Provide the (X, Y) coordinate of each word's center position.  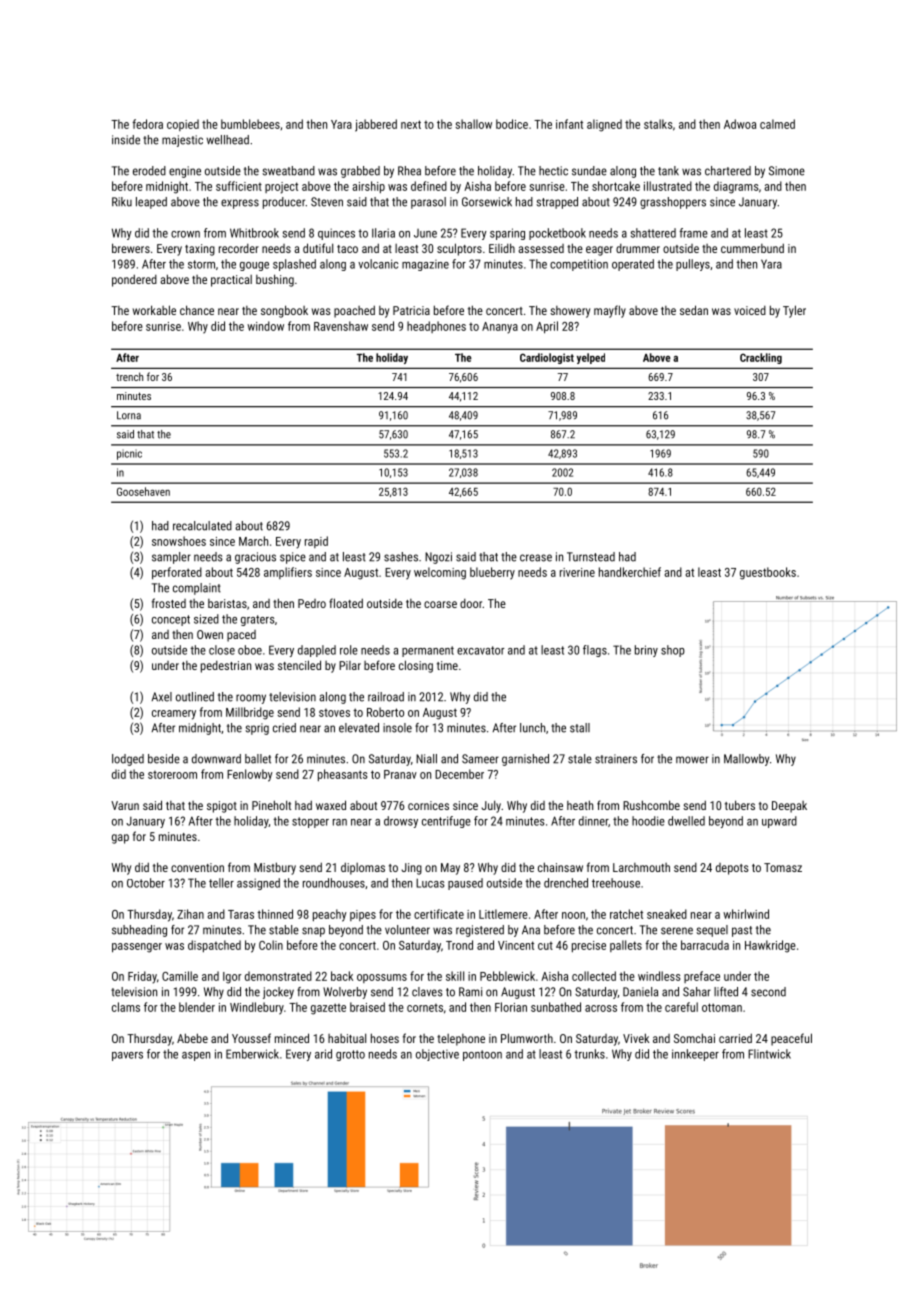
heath (580, 805)
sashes (401, 557)
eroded (149, 171)
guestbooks (768, 573)
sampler (171, 558)
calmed (777, 124)
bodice (512, 124)
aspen (196, 1056)
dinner (593, 821)
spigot (222, 807)
